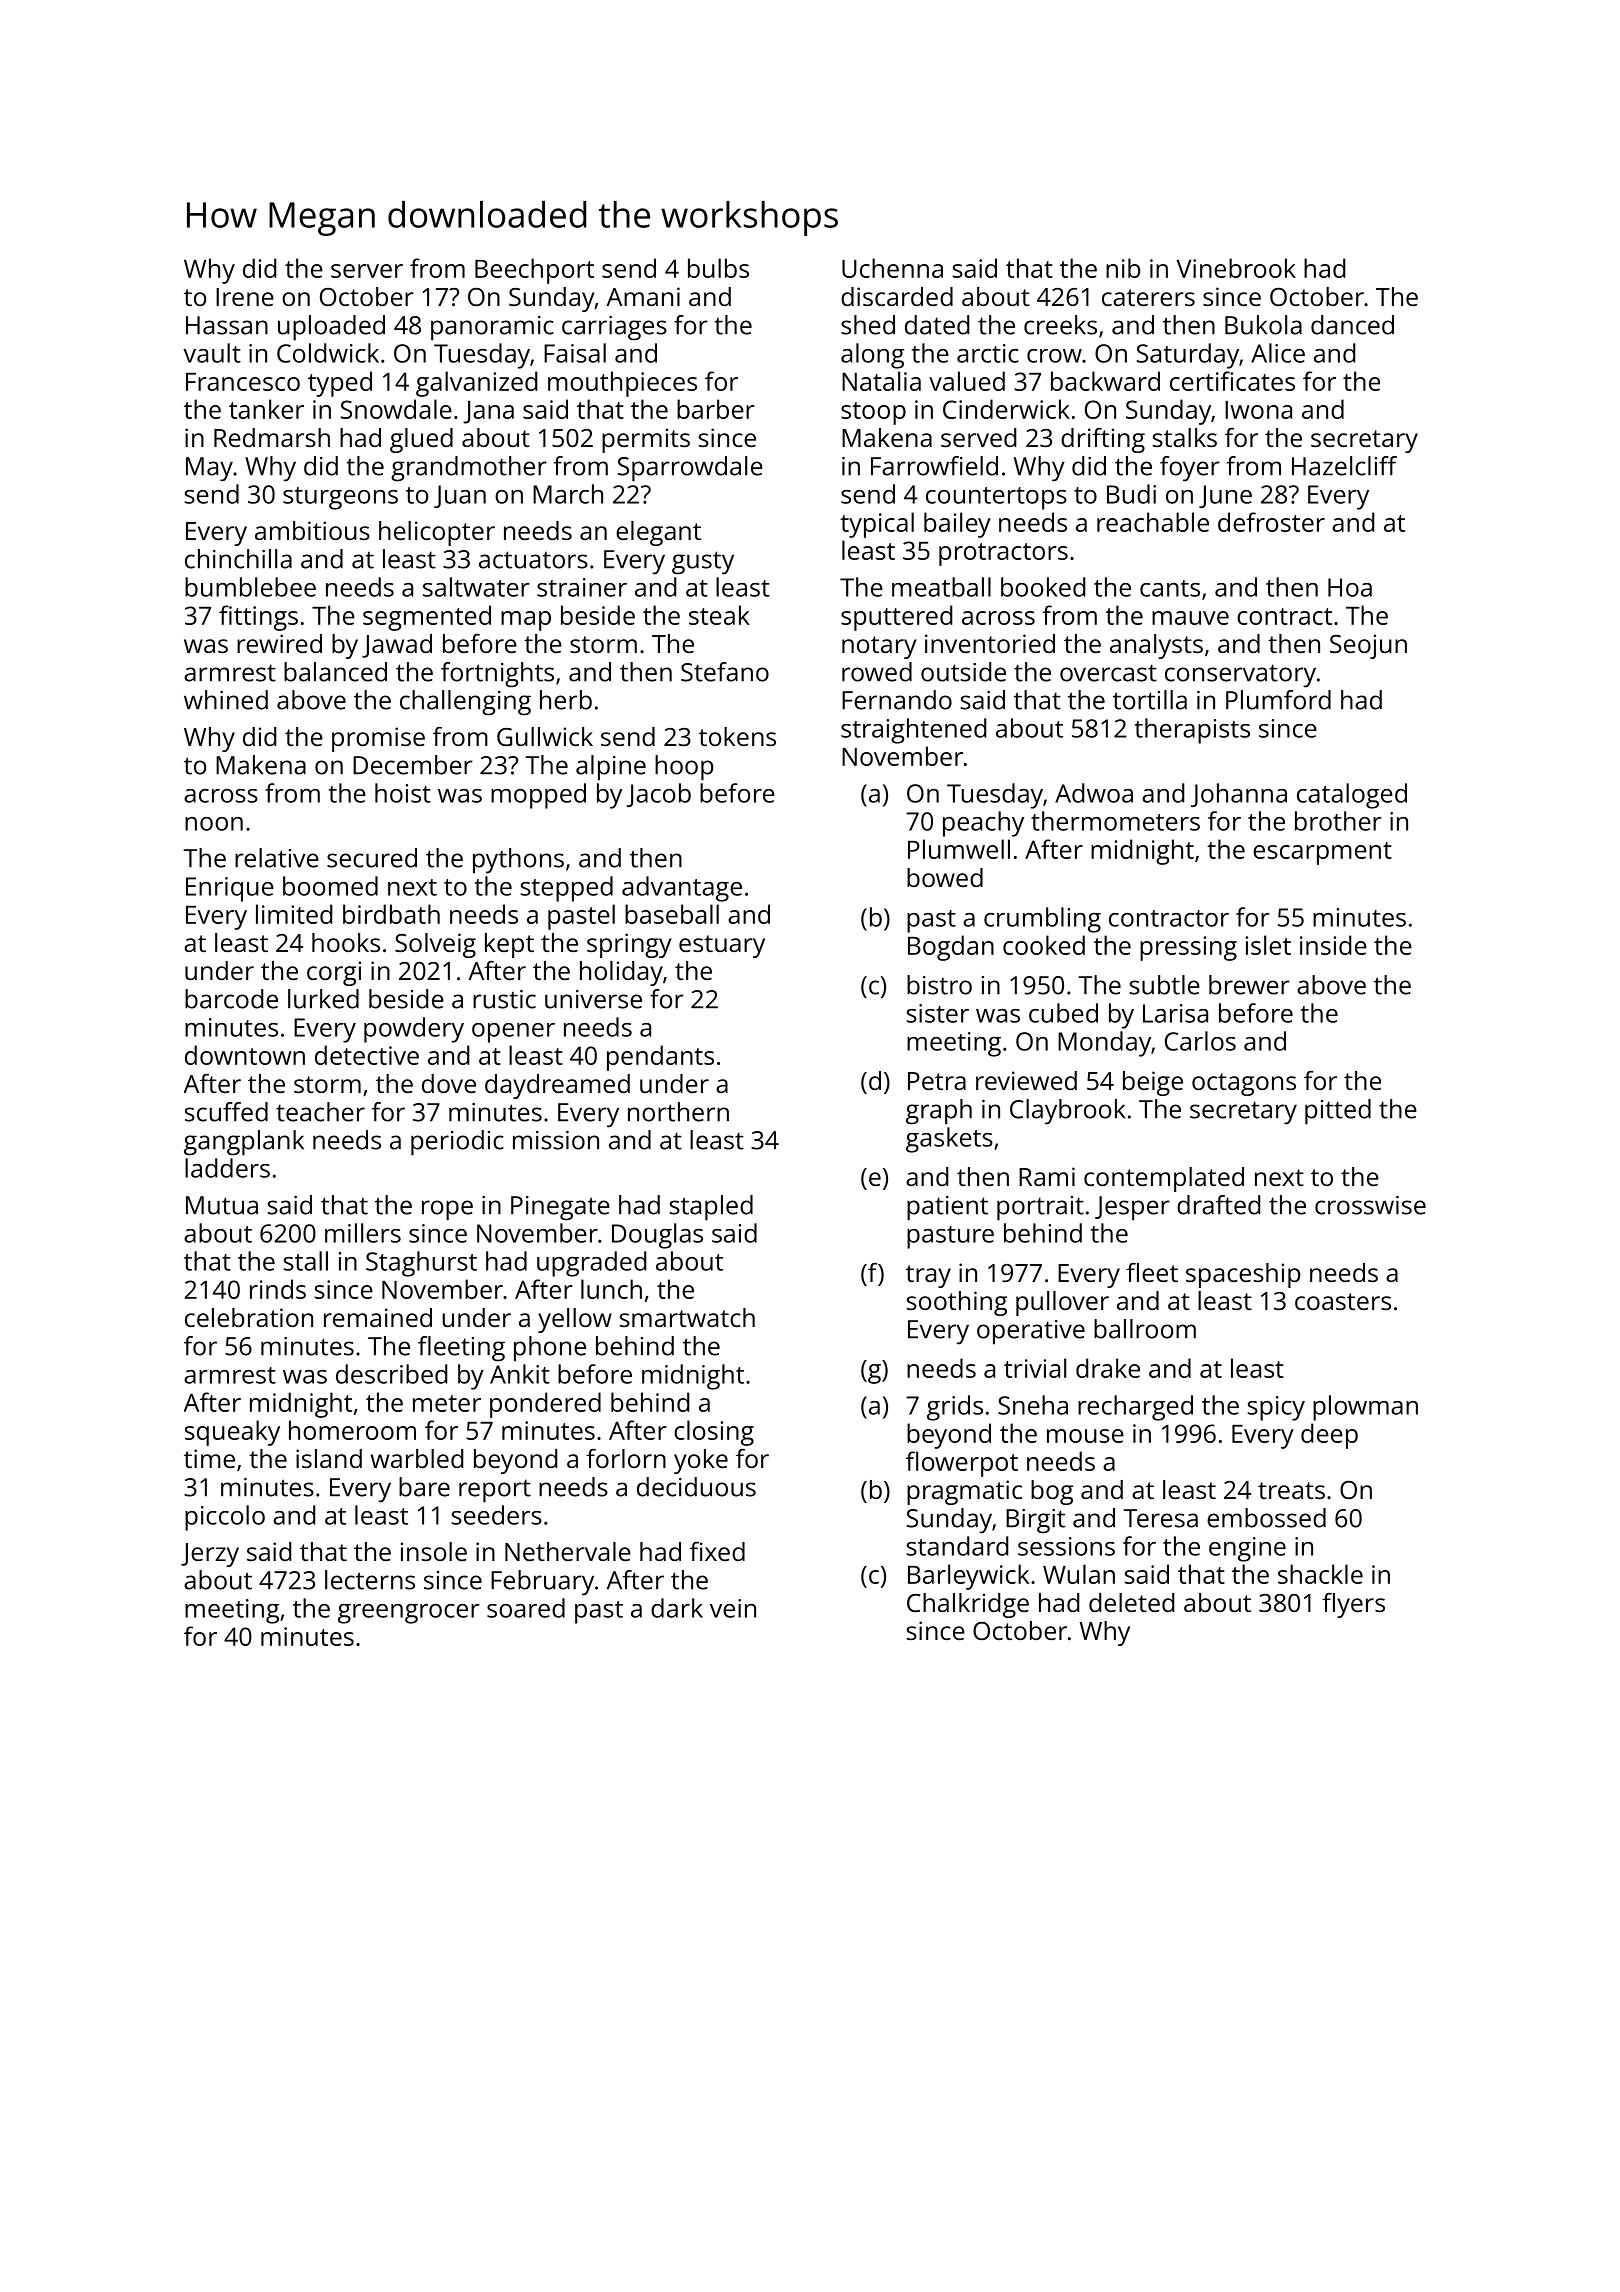 This page has height=2292, width=1620. What do you see at coordinates (1123, 268) in the page?
I see `nib` at bounding box center [1123, 268].
